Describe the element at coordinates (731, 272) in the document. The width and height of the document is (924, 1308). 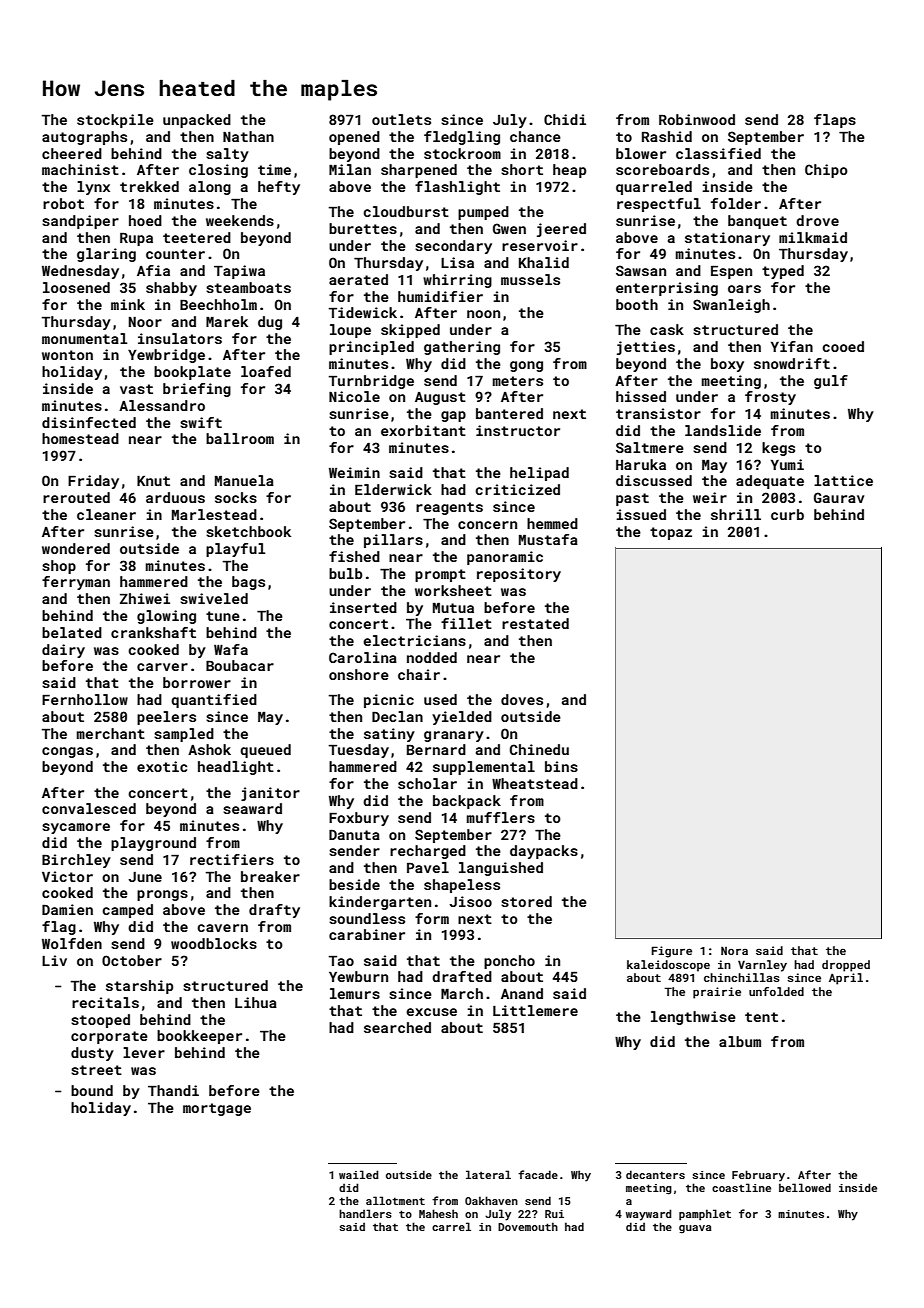
I see `Espen` at that location.
